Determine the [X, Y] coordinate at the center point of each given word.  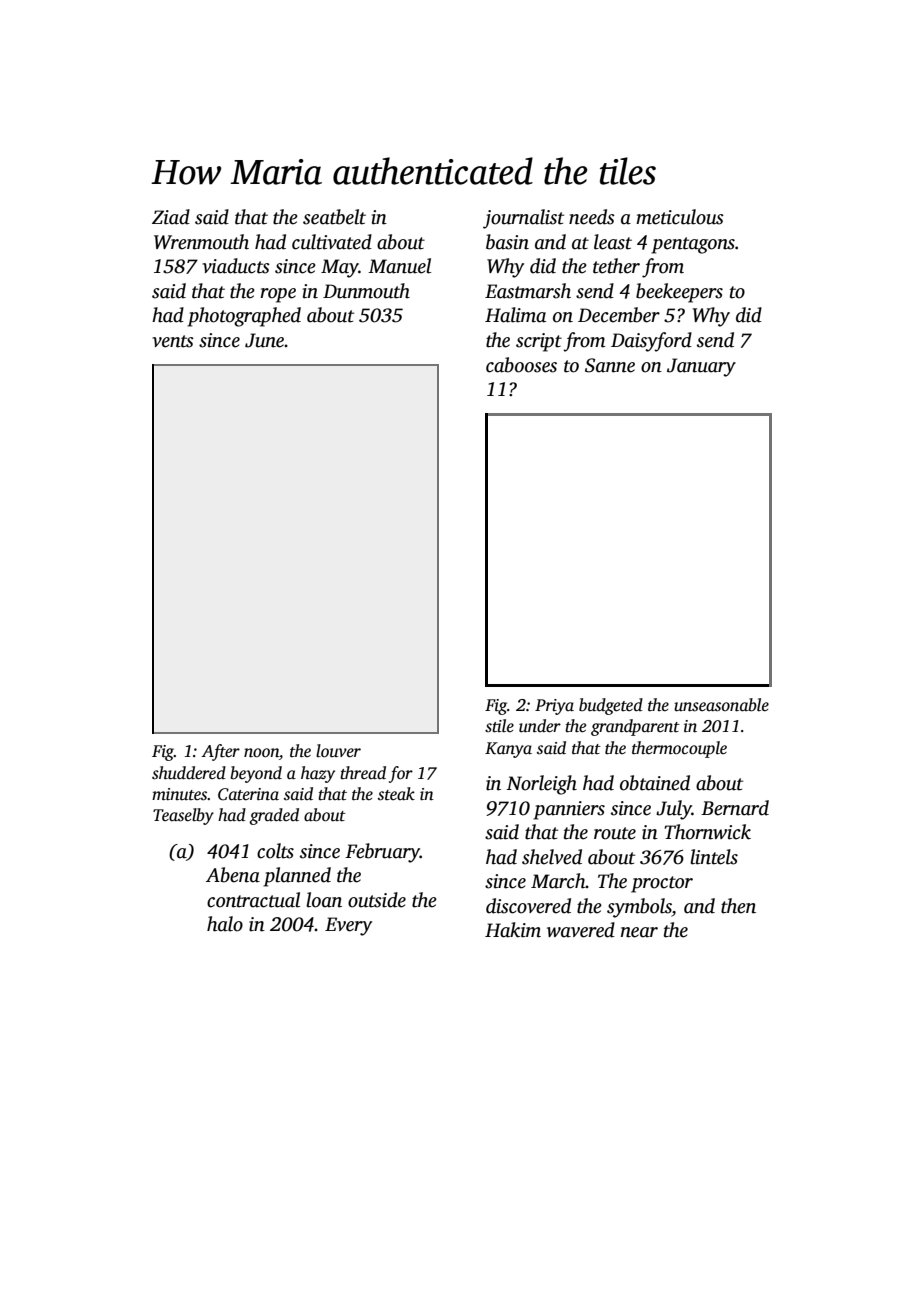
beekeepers [679, 293]
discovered [528, 906]
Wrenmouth [201, 242]
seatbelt [334, 217]
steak [396, 794]
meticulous [680, 217]
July [674, 810]
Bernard [735, 808]
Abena [233, 875]
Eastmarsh [528, 291]
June [265, 340]
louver [338, 751]
